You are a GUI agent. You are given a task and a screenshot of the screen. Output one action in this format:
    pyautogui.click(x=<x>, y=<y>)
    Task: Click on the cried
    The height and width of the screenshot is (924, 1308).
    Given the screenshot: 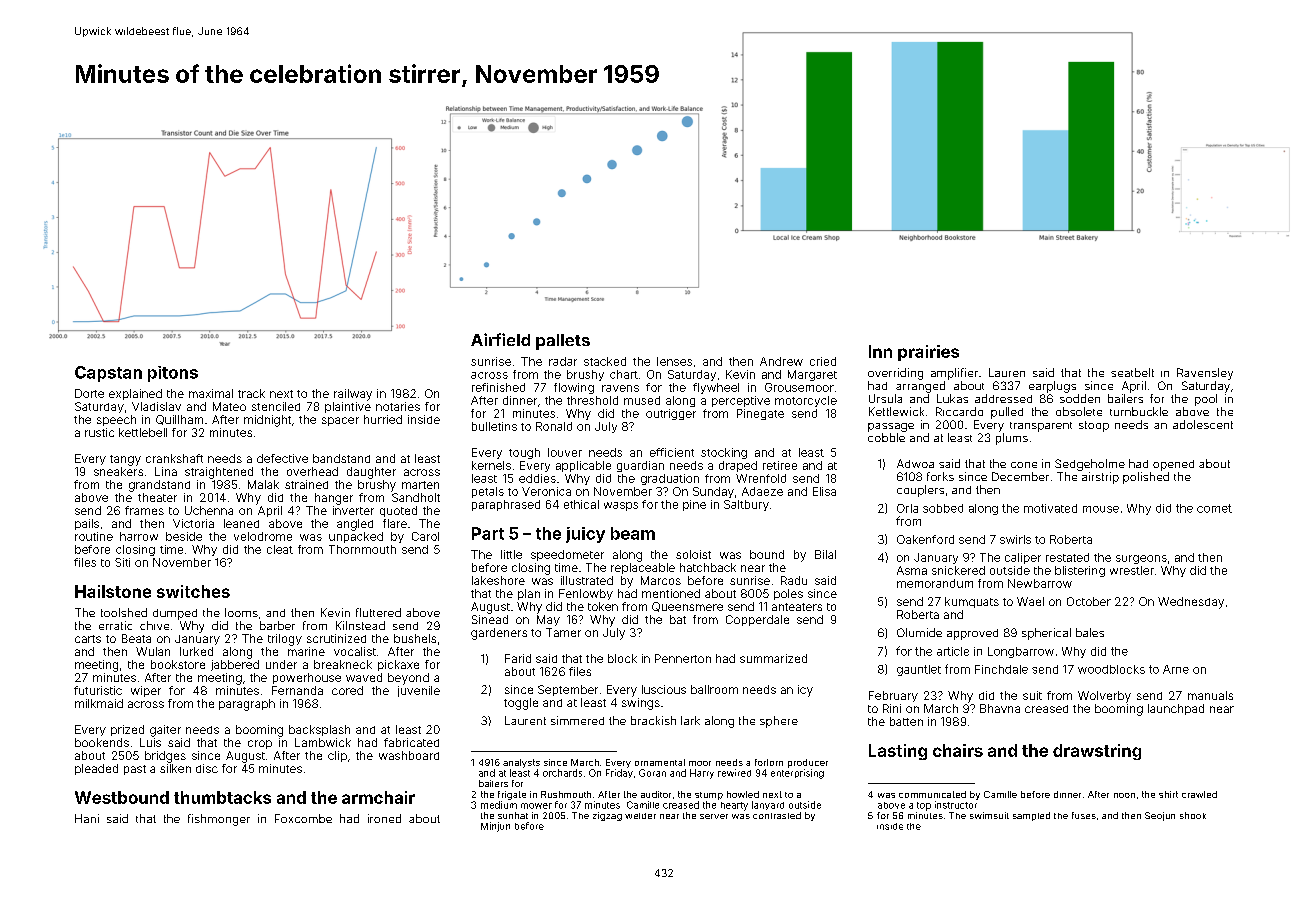 What is the action you would take?
    pyautogui.click(x=823, y=361)
